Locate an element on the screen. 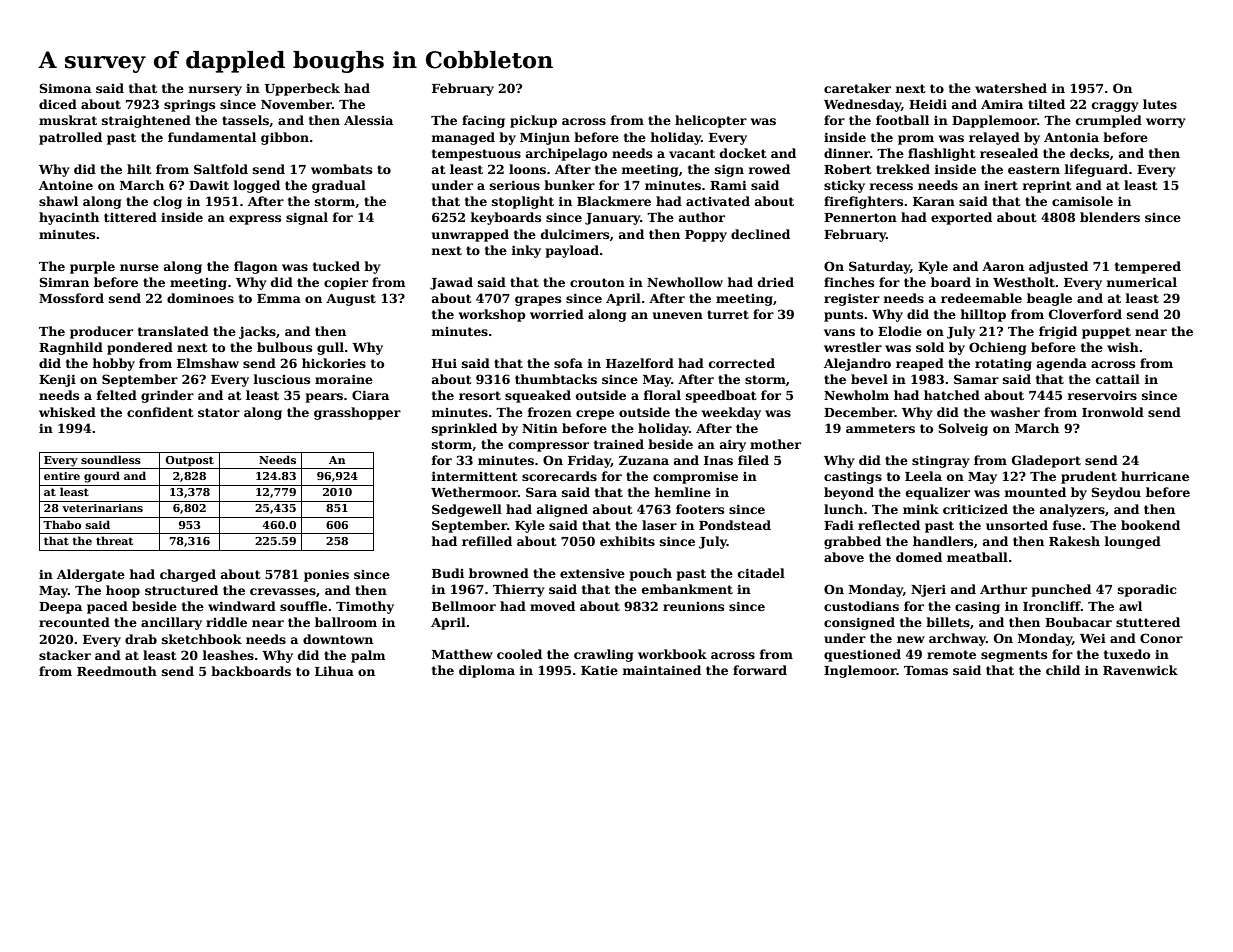 This screenshot has height=952, width=1233. whisked is located at coordinates (67, 412).
